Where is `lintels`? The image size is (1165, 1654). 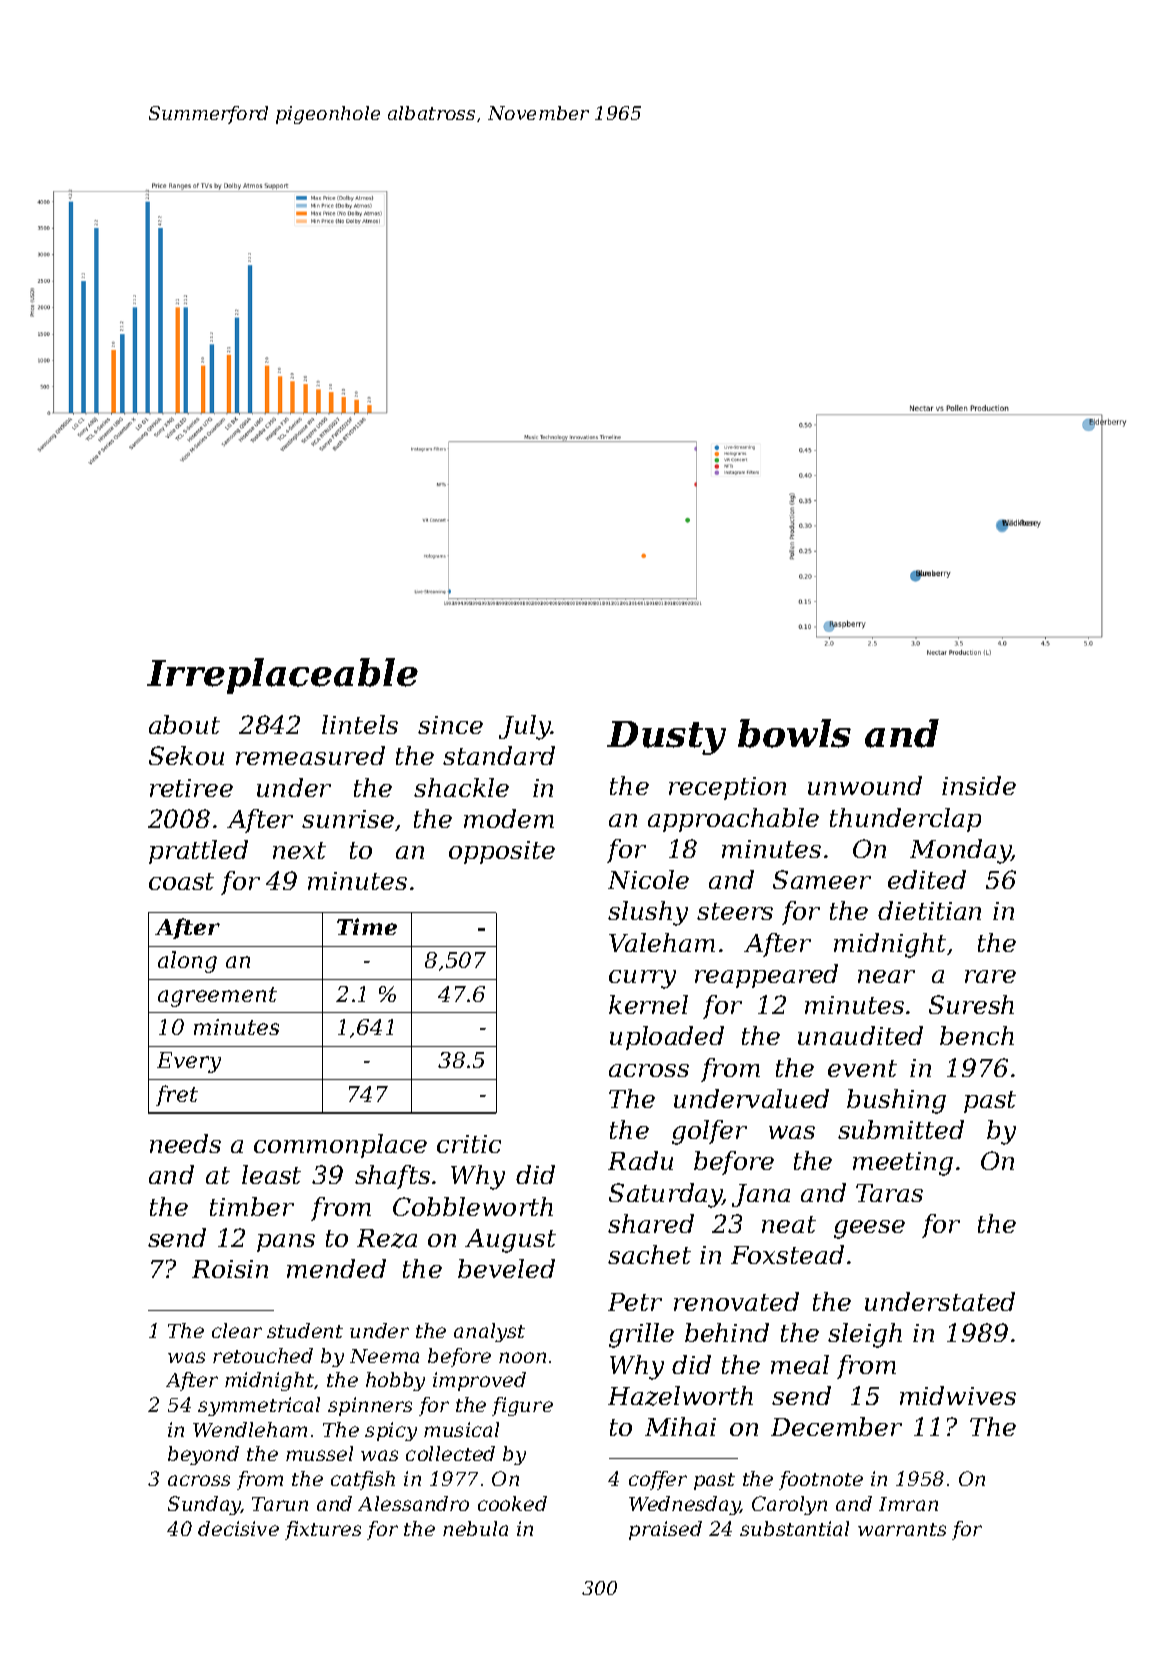
lintels is located at coordinates (360, 724).
